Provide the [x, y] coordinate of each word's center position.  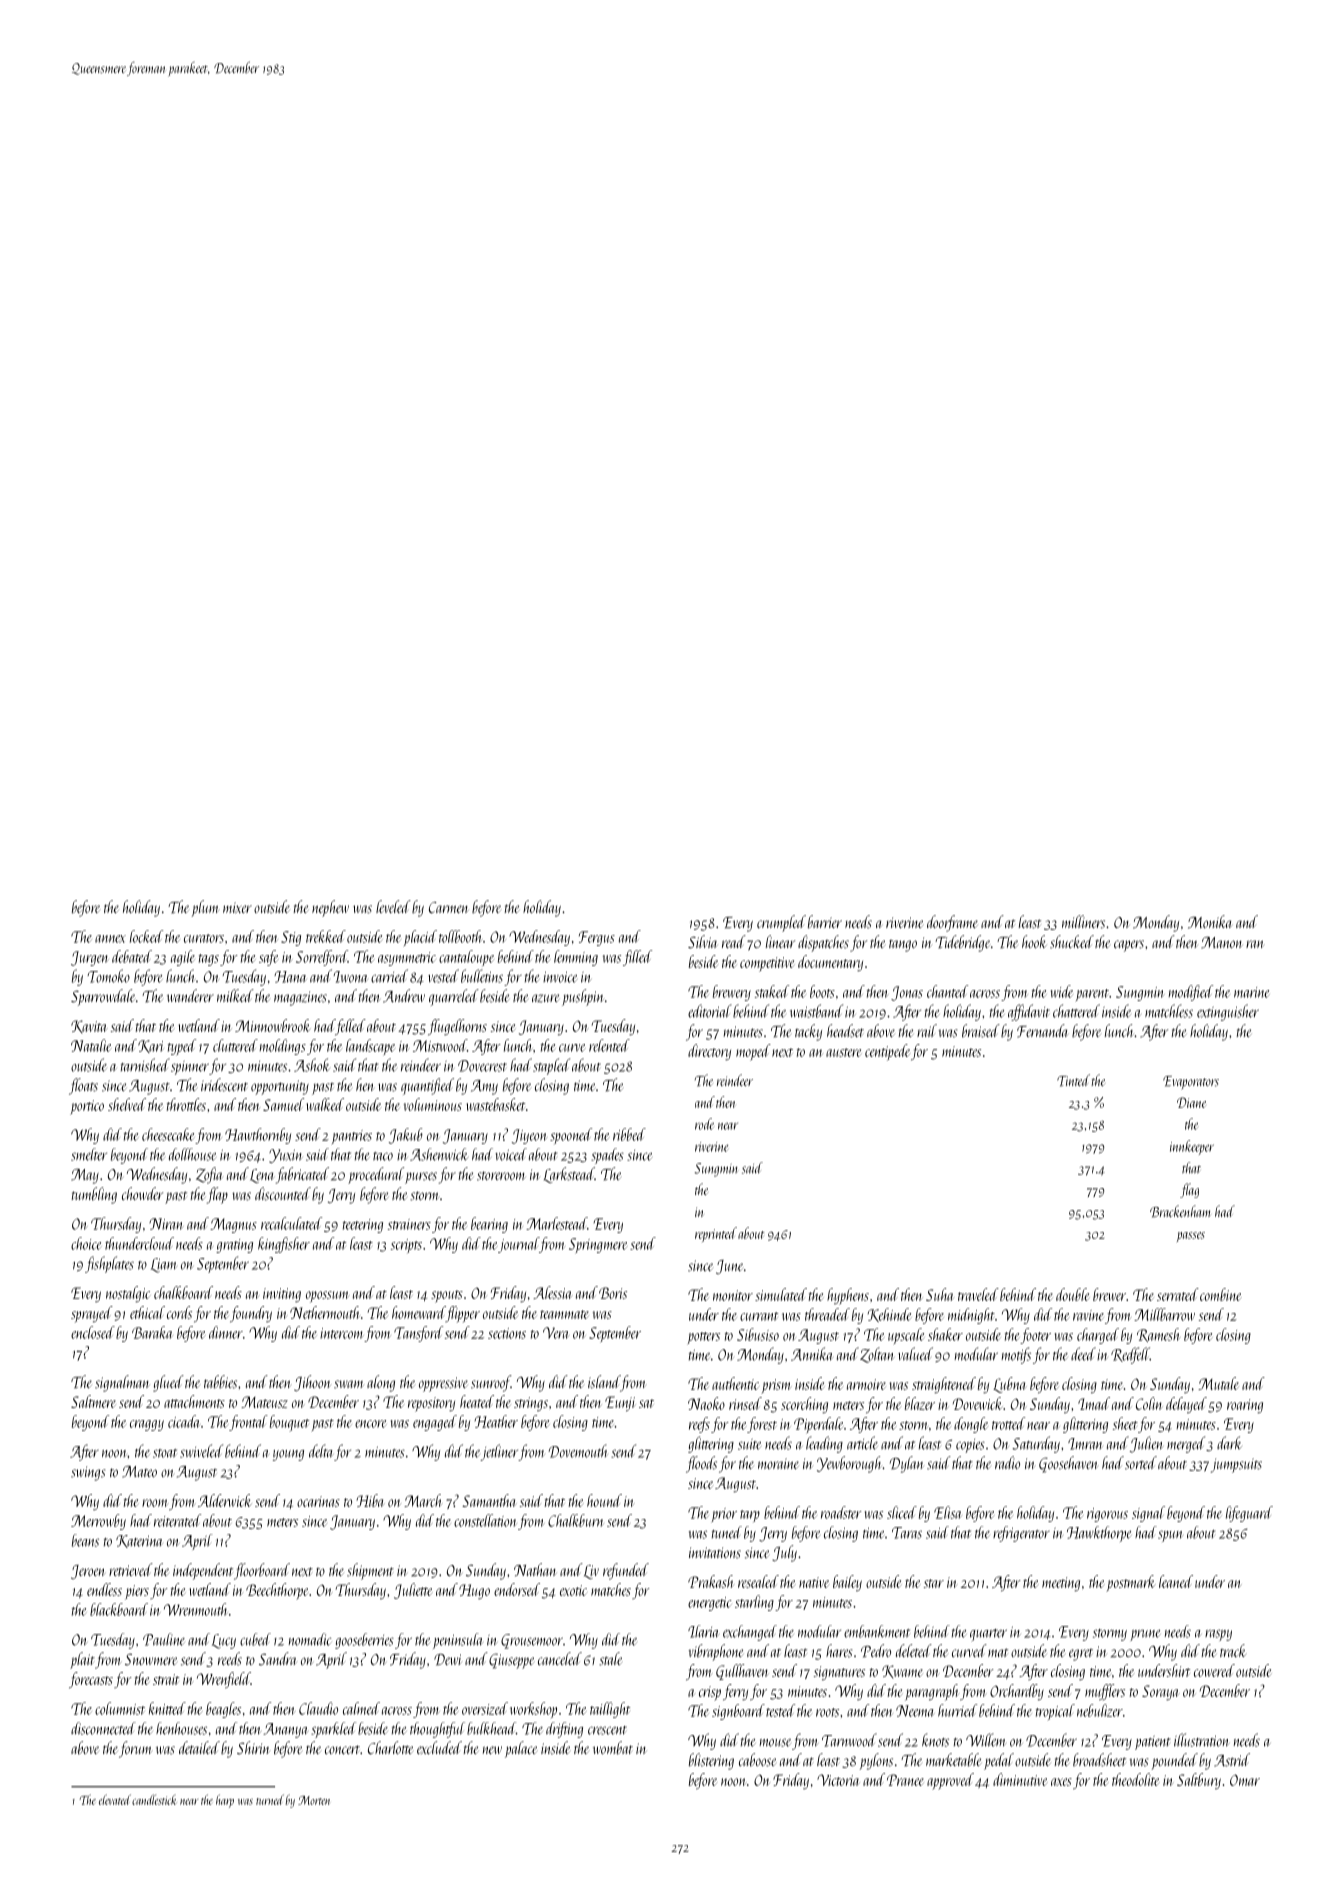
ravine [1088, 1315]
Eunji [620, 1404]
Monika [1210, 922]
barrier [825, 922]
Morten [314, 1800]
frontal [248, 1423]
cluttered [235, 1045]
